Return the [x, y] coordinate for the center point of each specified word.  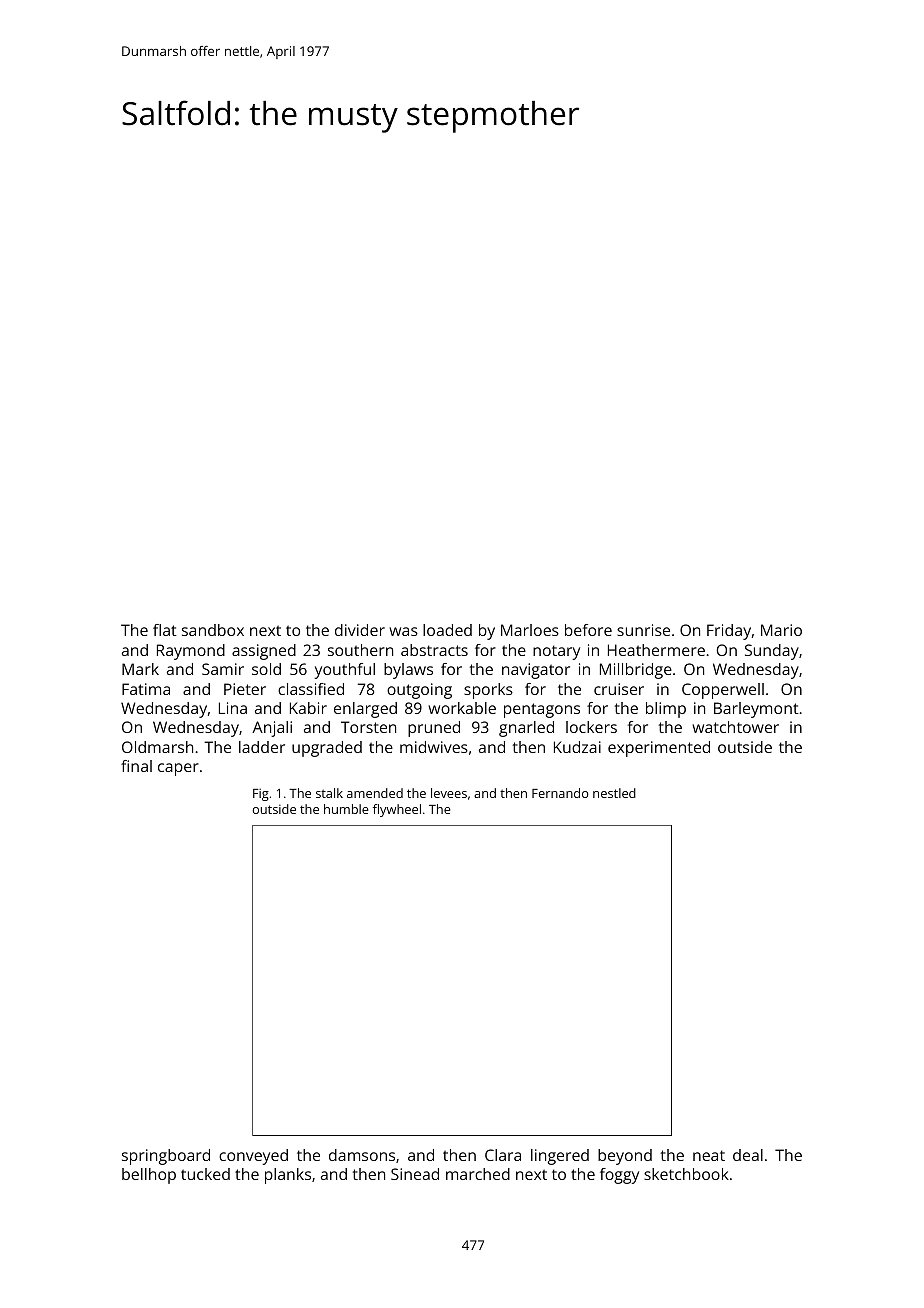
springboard [166, 1157]
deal [748, 1155]
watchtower [735, 727]
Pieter [245, 689]
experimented [659, 749]
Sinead [415, 1174]
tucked [205, 1174]
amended [375, 793]
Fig [261, 794]
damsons [362, 1155]
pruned [434, 729]
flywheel [397, 810]
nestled [614, 793]
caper [178, 769]
